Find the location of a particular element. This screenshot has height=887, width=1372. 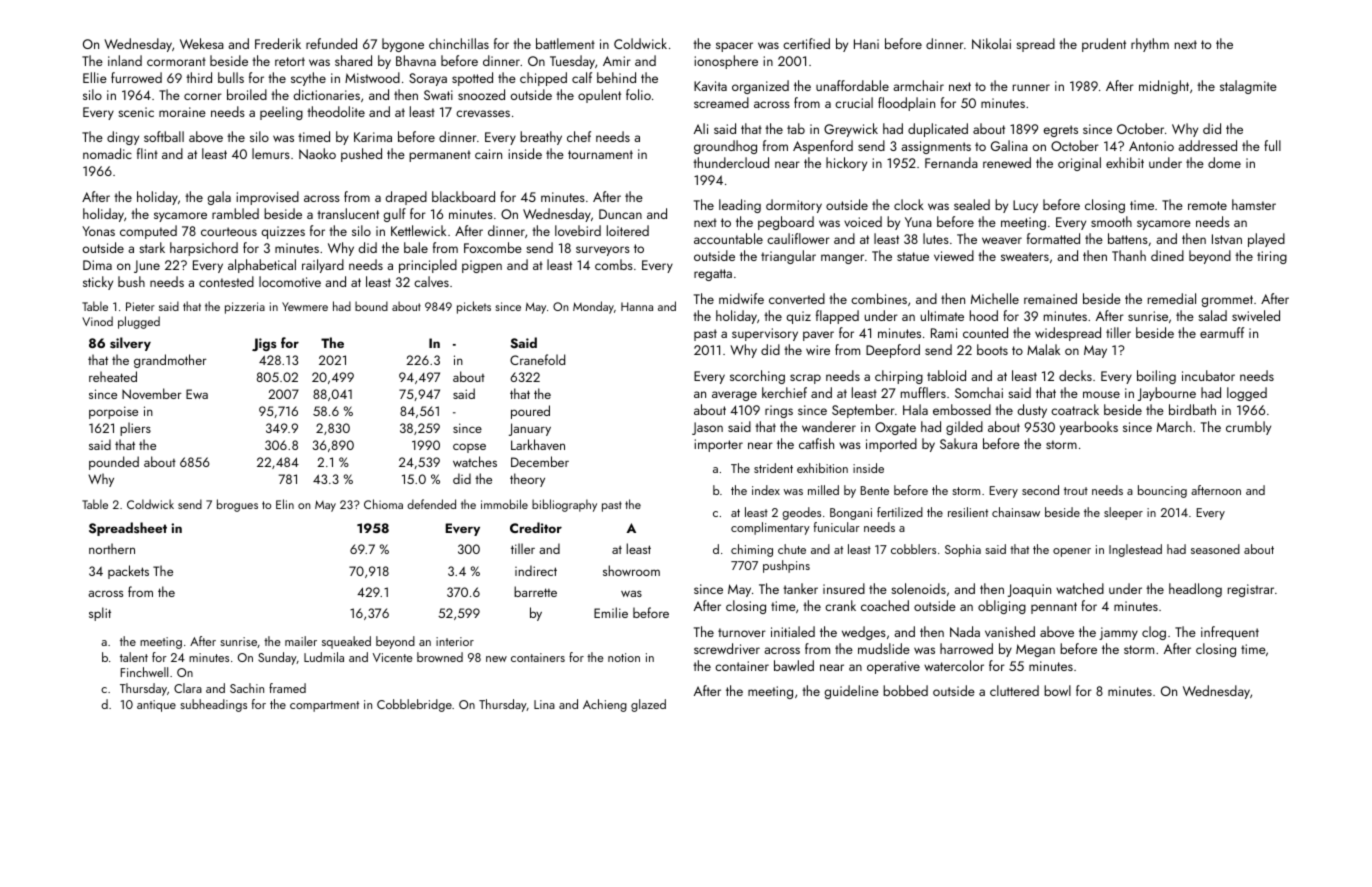

prudent is located at coordinates (1104, 45).
